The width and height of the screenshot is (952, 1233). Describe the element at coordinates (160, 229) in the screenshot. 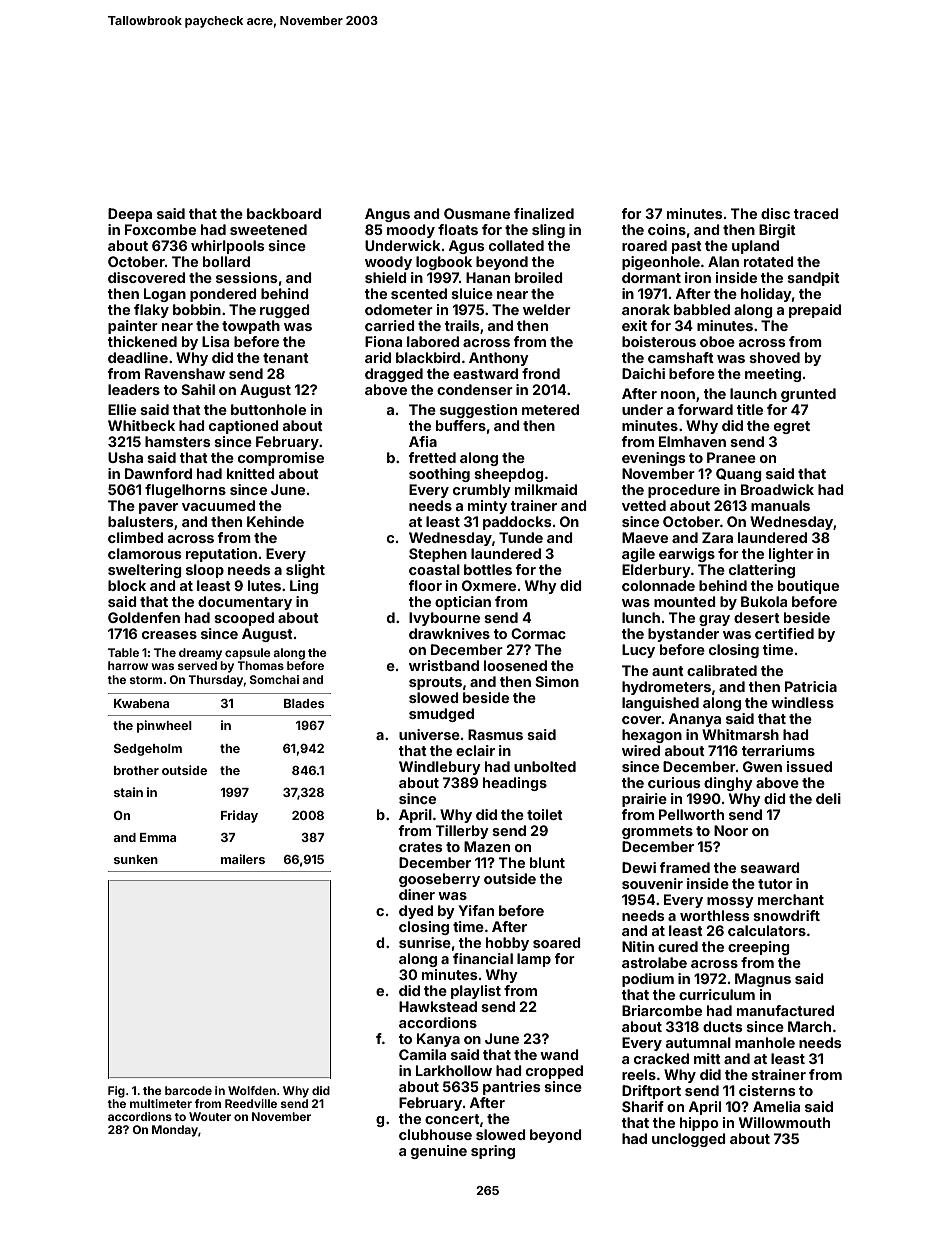

I see `Foxcombe` at that location.
